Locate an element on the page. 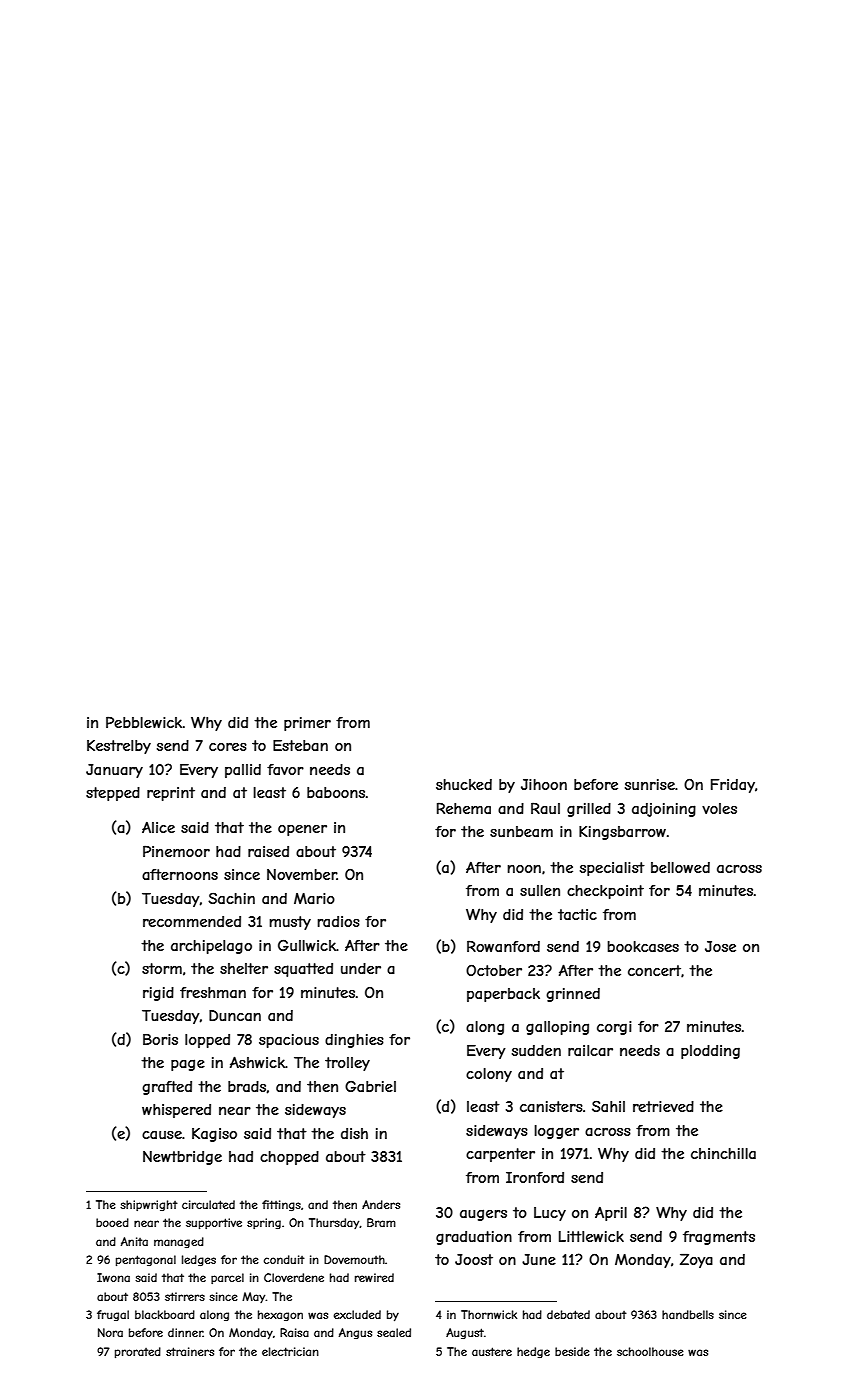 The height and width of the image is (1400, 849). beside is located at coordinates (572, 1351).
